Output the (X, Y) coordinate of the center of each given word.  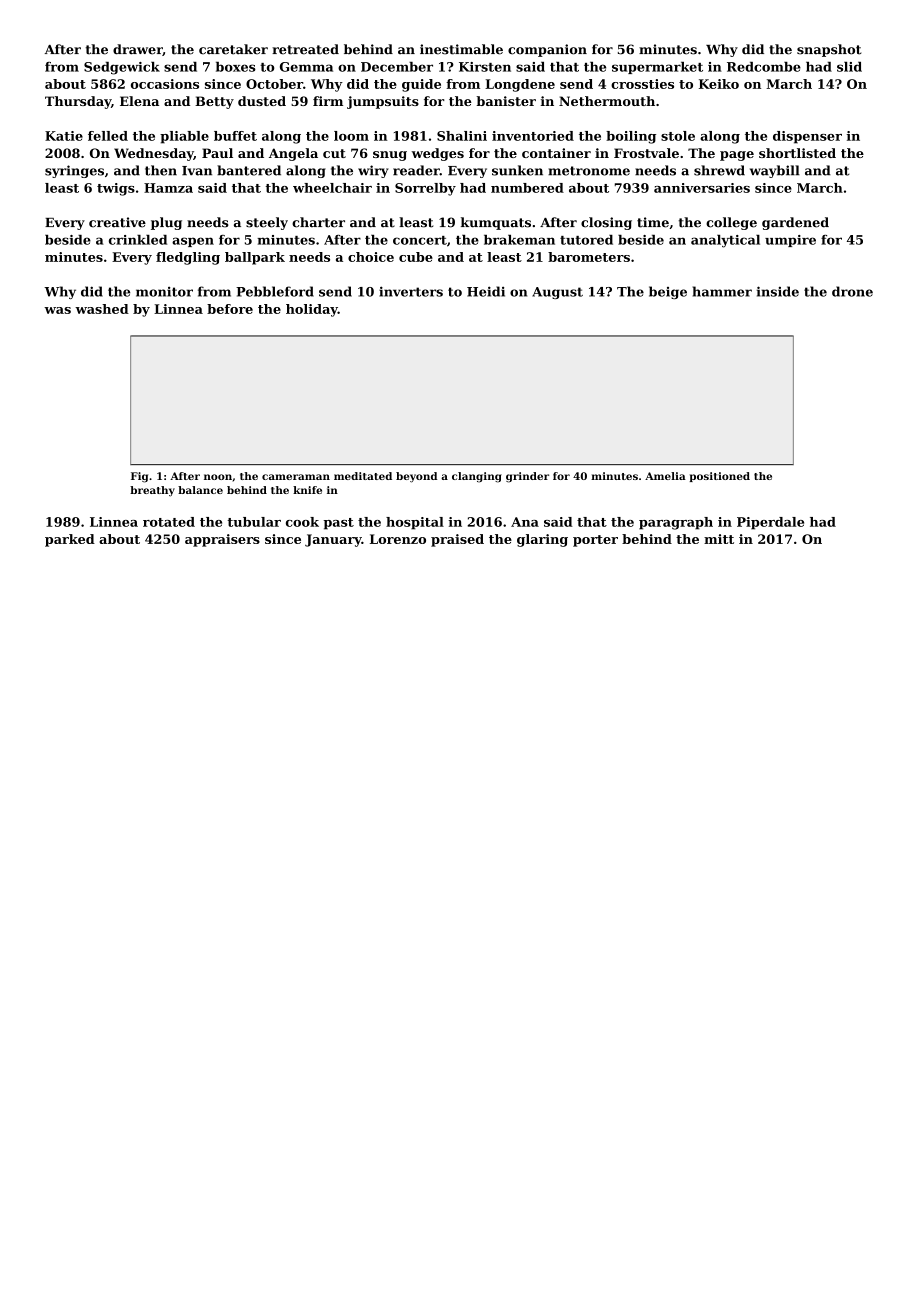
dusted (262, 101)
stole (678, 136)
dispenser (807, 137)
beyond (416, 477)
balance (200, 490)
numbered (527, 188)
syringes (74, 171)
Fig (139, 477)
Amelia (665, 476)
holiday (312, 310)
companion (547, 50)
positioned (720, 477)
